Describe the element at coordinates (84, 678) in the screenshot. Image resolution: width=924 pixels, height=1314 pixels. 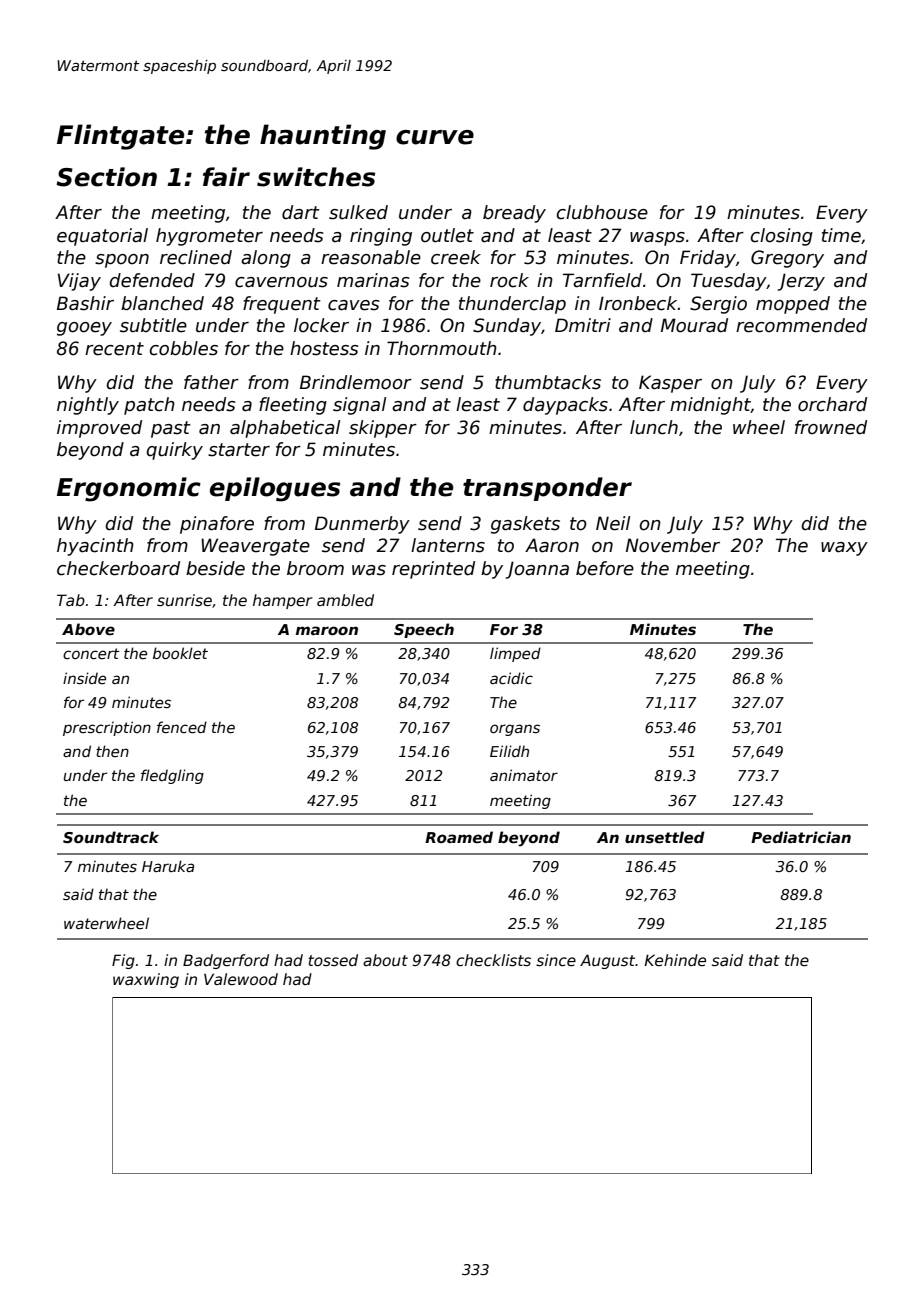
I see `inside` at that location.
